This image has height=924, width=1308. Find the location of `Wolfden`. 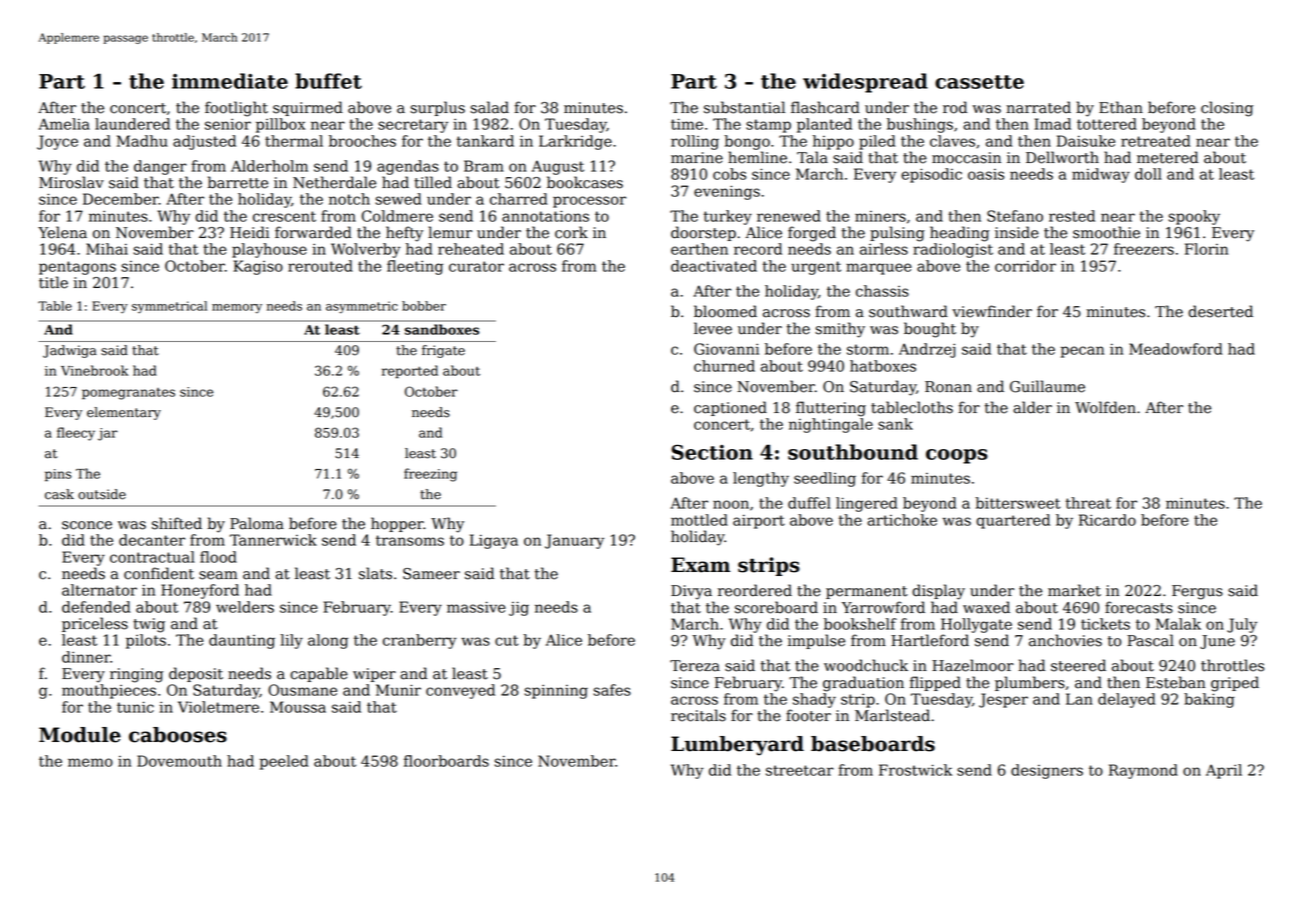

Wolfden is located at coordinates (1105, 407).
